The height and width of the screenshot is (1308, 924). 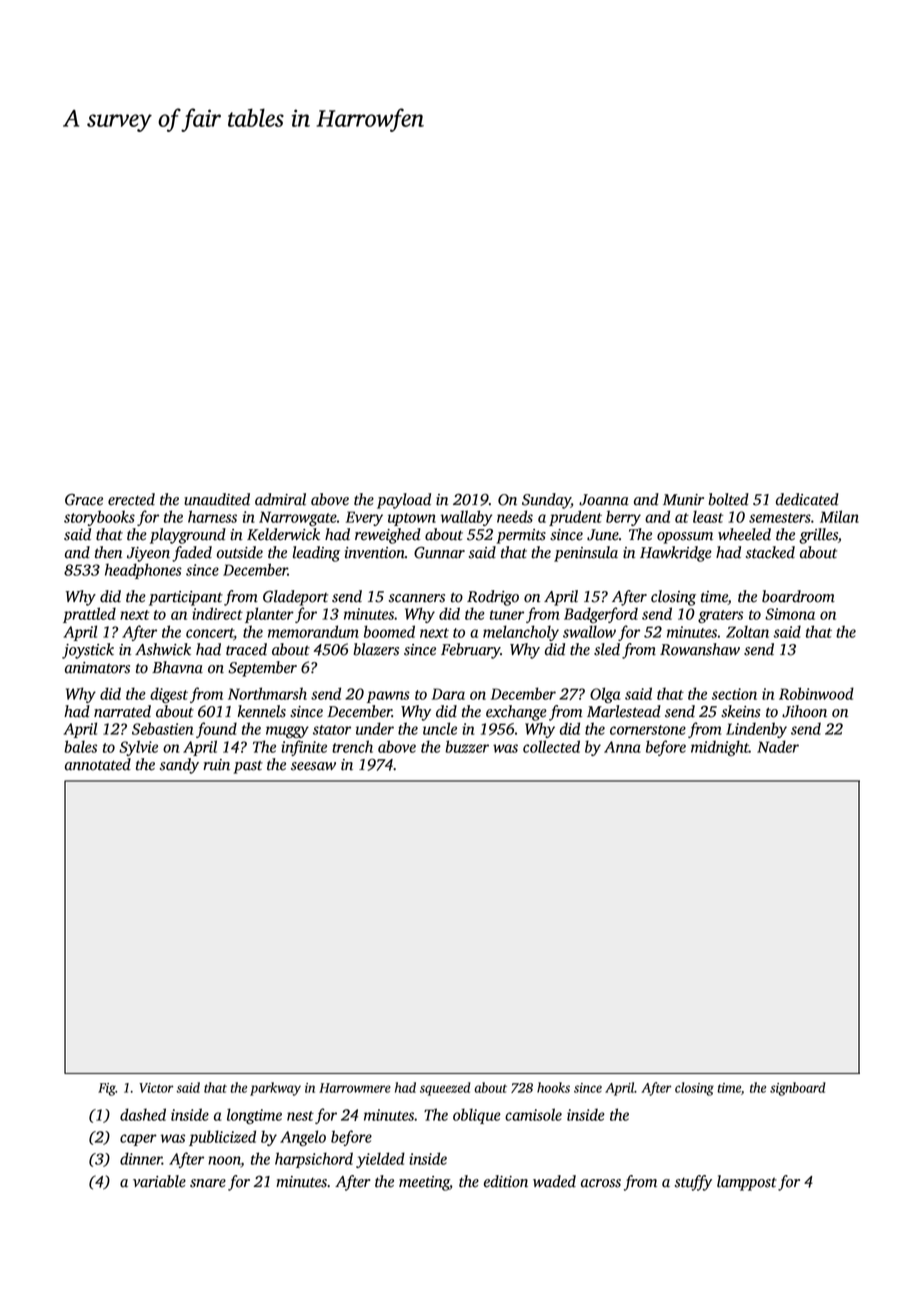 I want to click on grilles, so click(x=818, y=536).
